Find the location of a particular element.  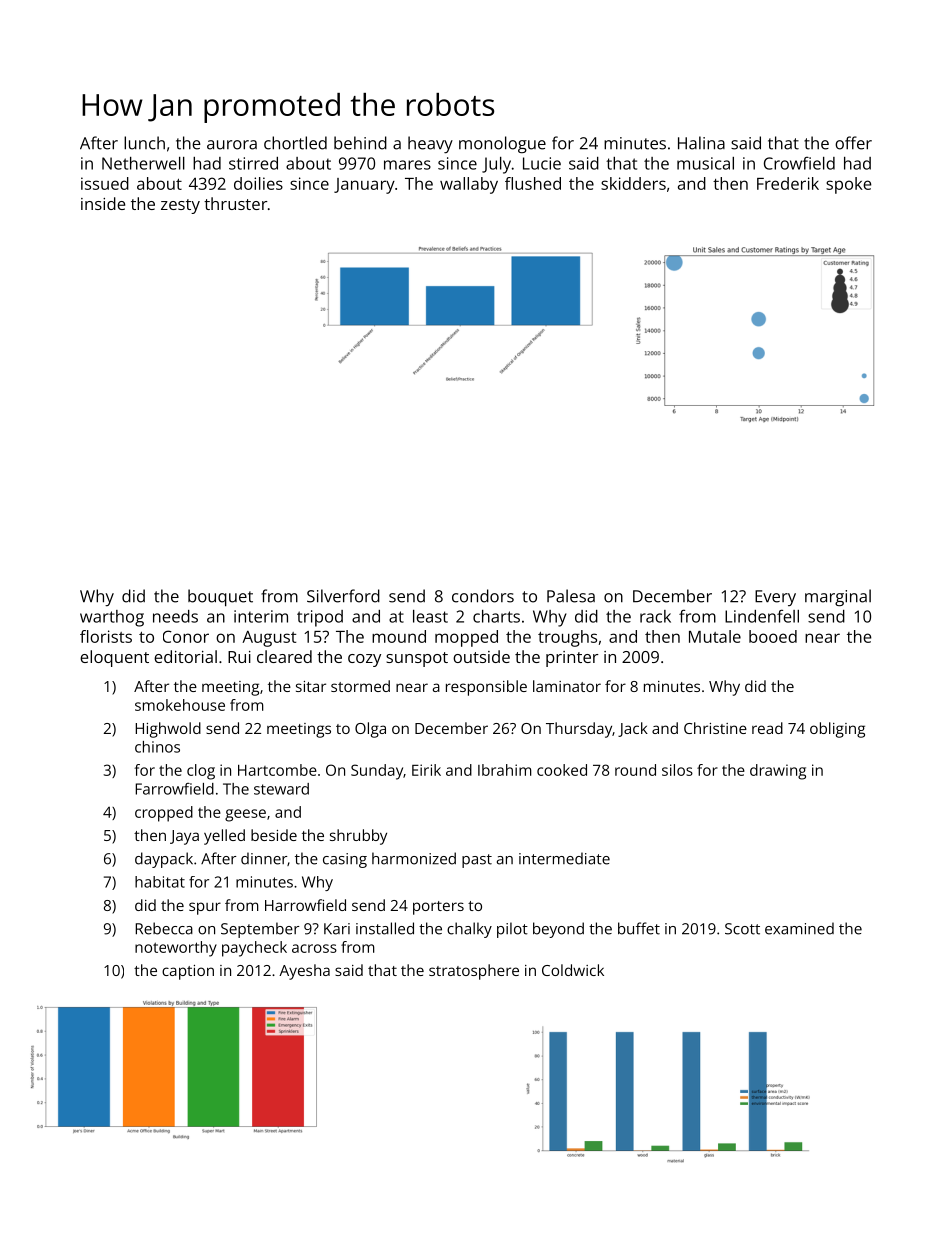

thruster is located at coordinates (236, 203).
